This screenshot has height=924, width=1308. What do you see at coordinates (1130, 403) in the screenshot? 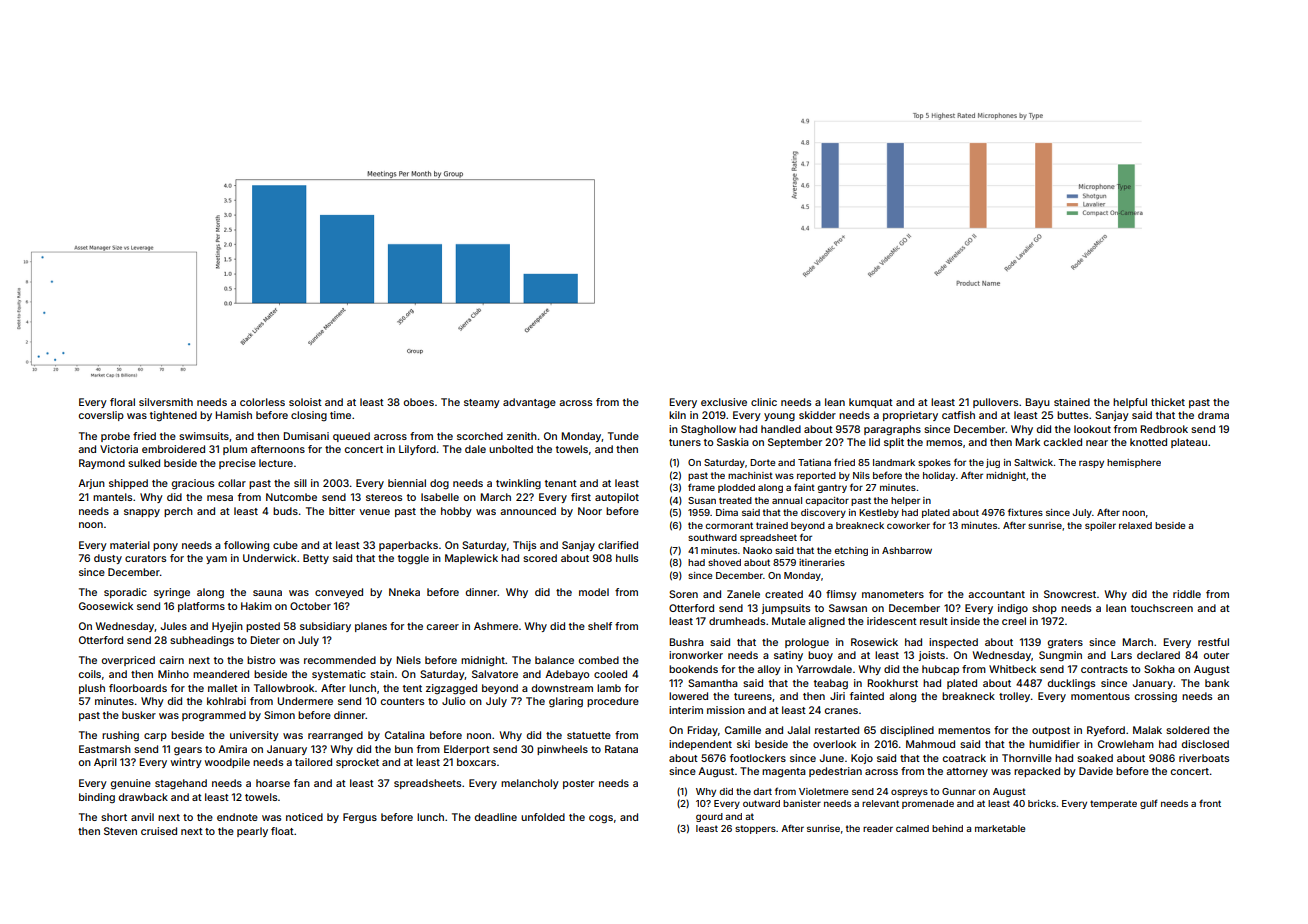
I see `helpful` at bounding box center [1130, 403].
